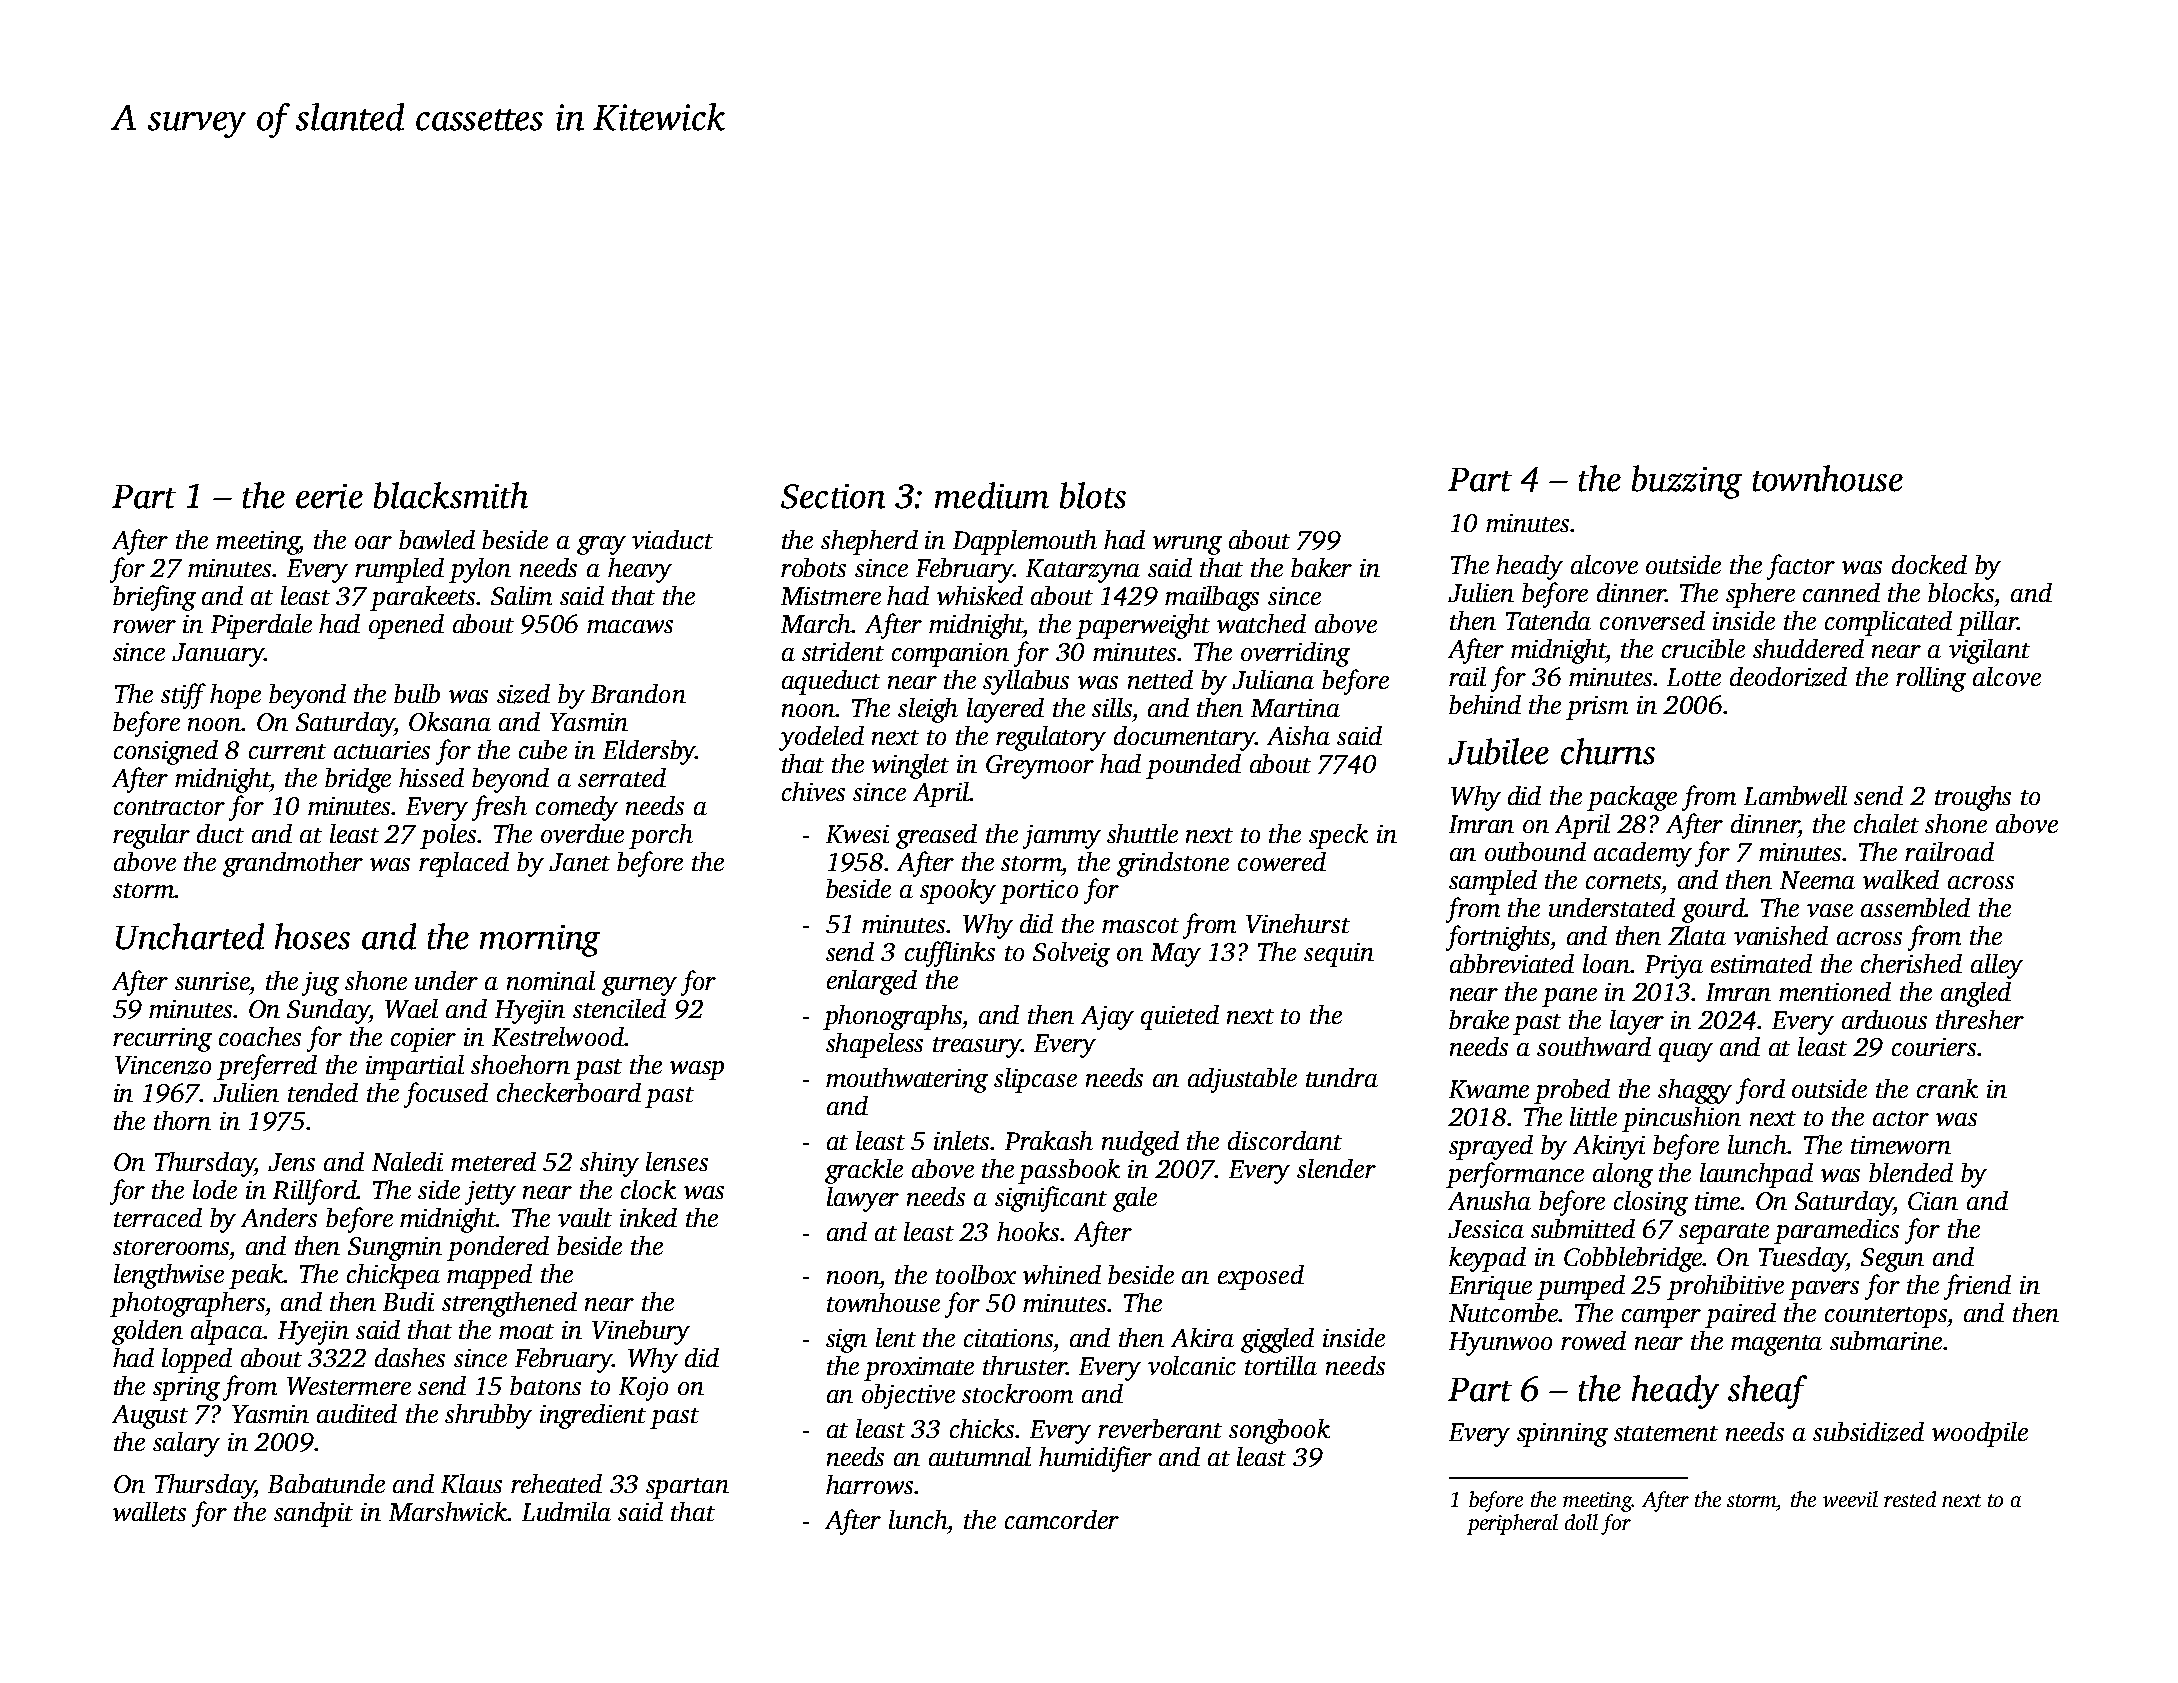  What do you see at coordinates (1850, 1499) in the image?
I see `weevil` at bounding box center [1850, 1499].
